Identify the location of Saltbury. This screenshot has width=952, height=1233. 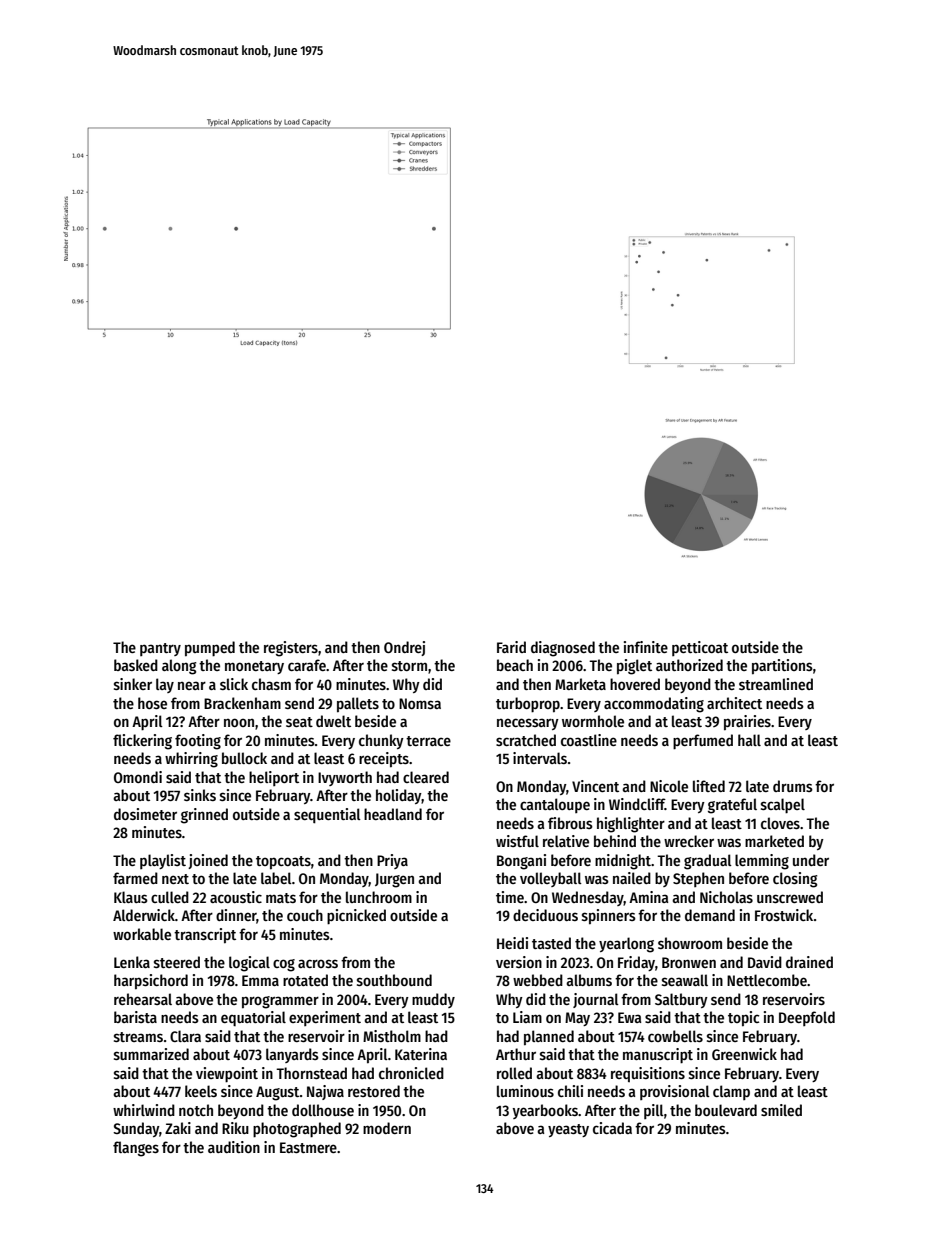
(681, 1000).
